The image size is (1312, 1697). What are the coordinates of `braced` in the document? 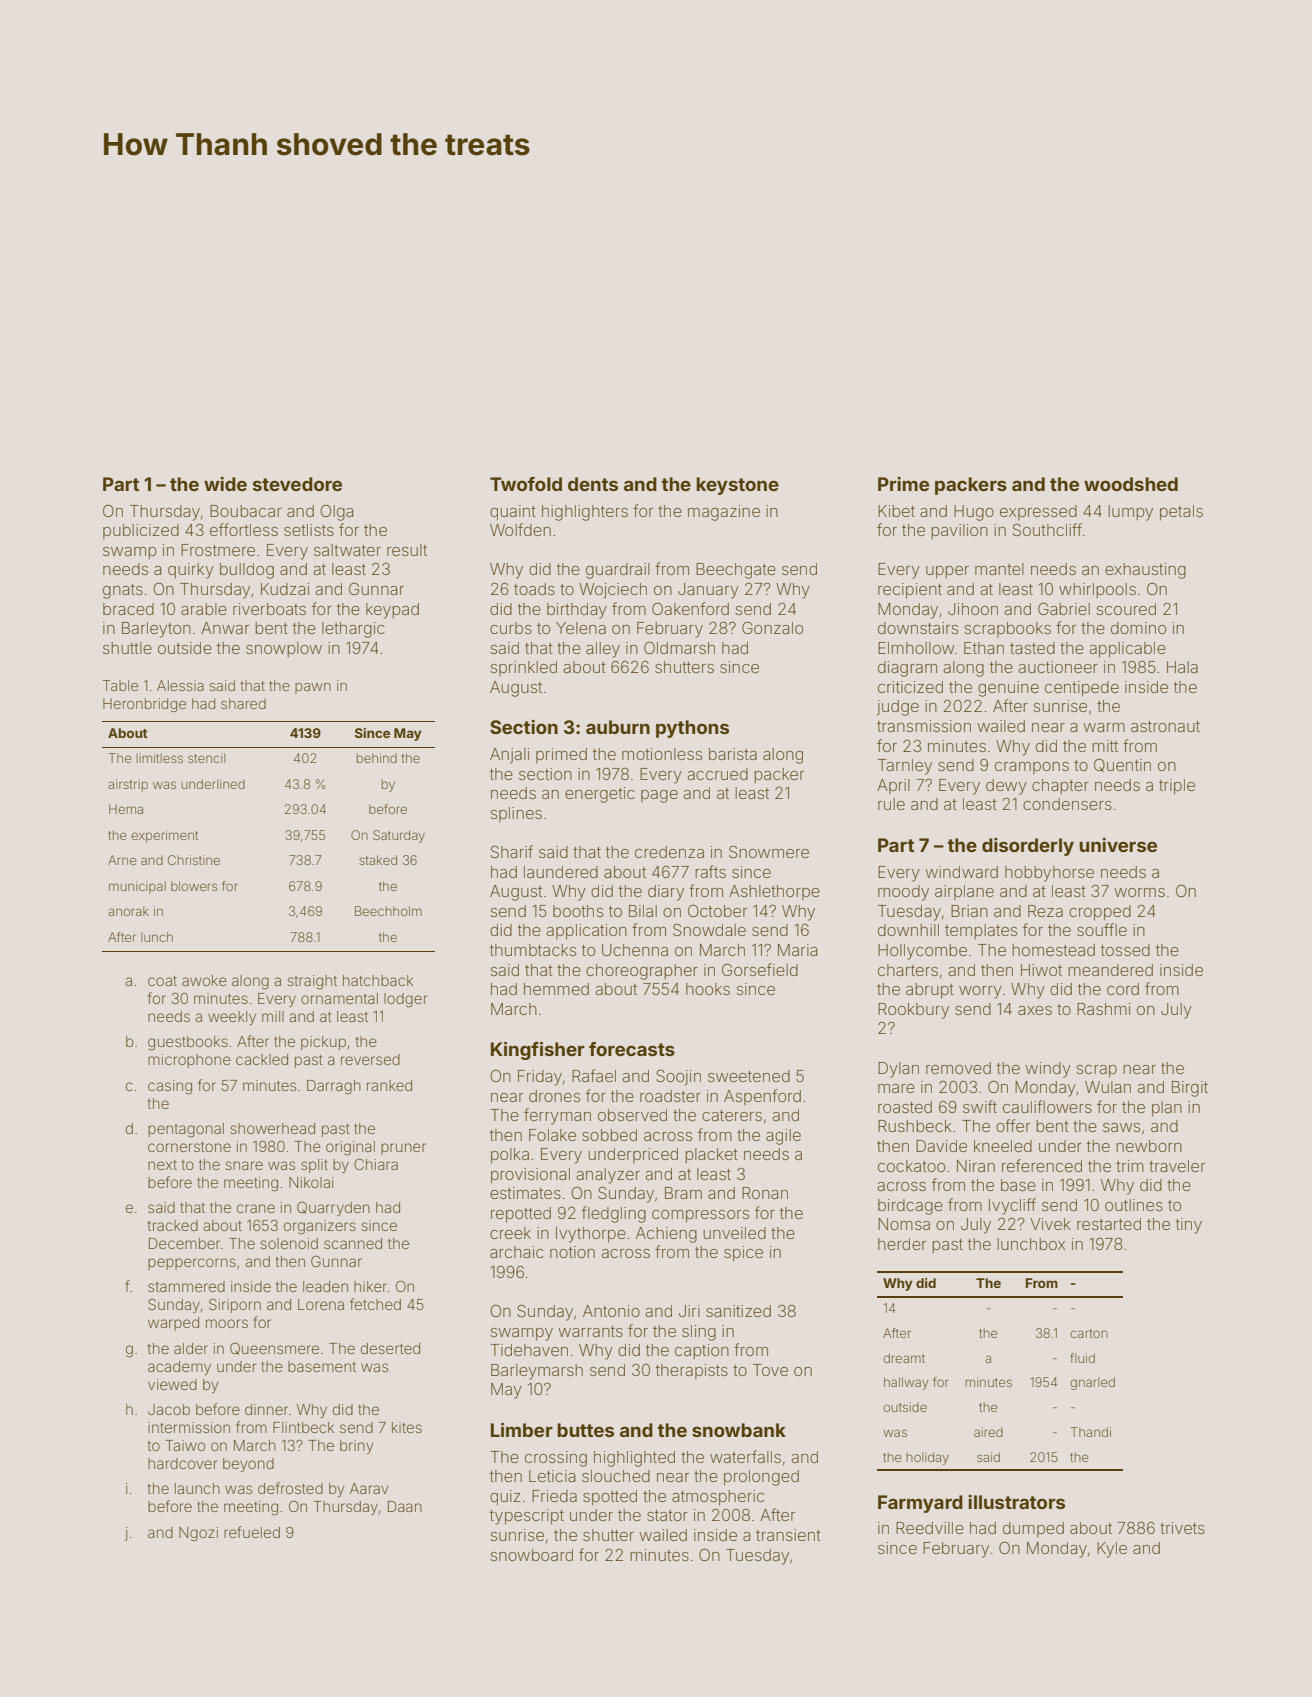 It's located at (128, 609).
